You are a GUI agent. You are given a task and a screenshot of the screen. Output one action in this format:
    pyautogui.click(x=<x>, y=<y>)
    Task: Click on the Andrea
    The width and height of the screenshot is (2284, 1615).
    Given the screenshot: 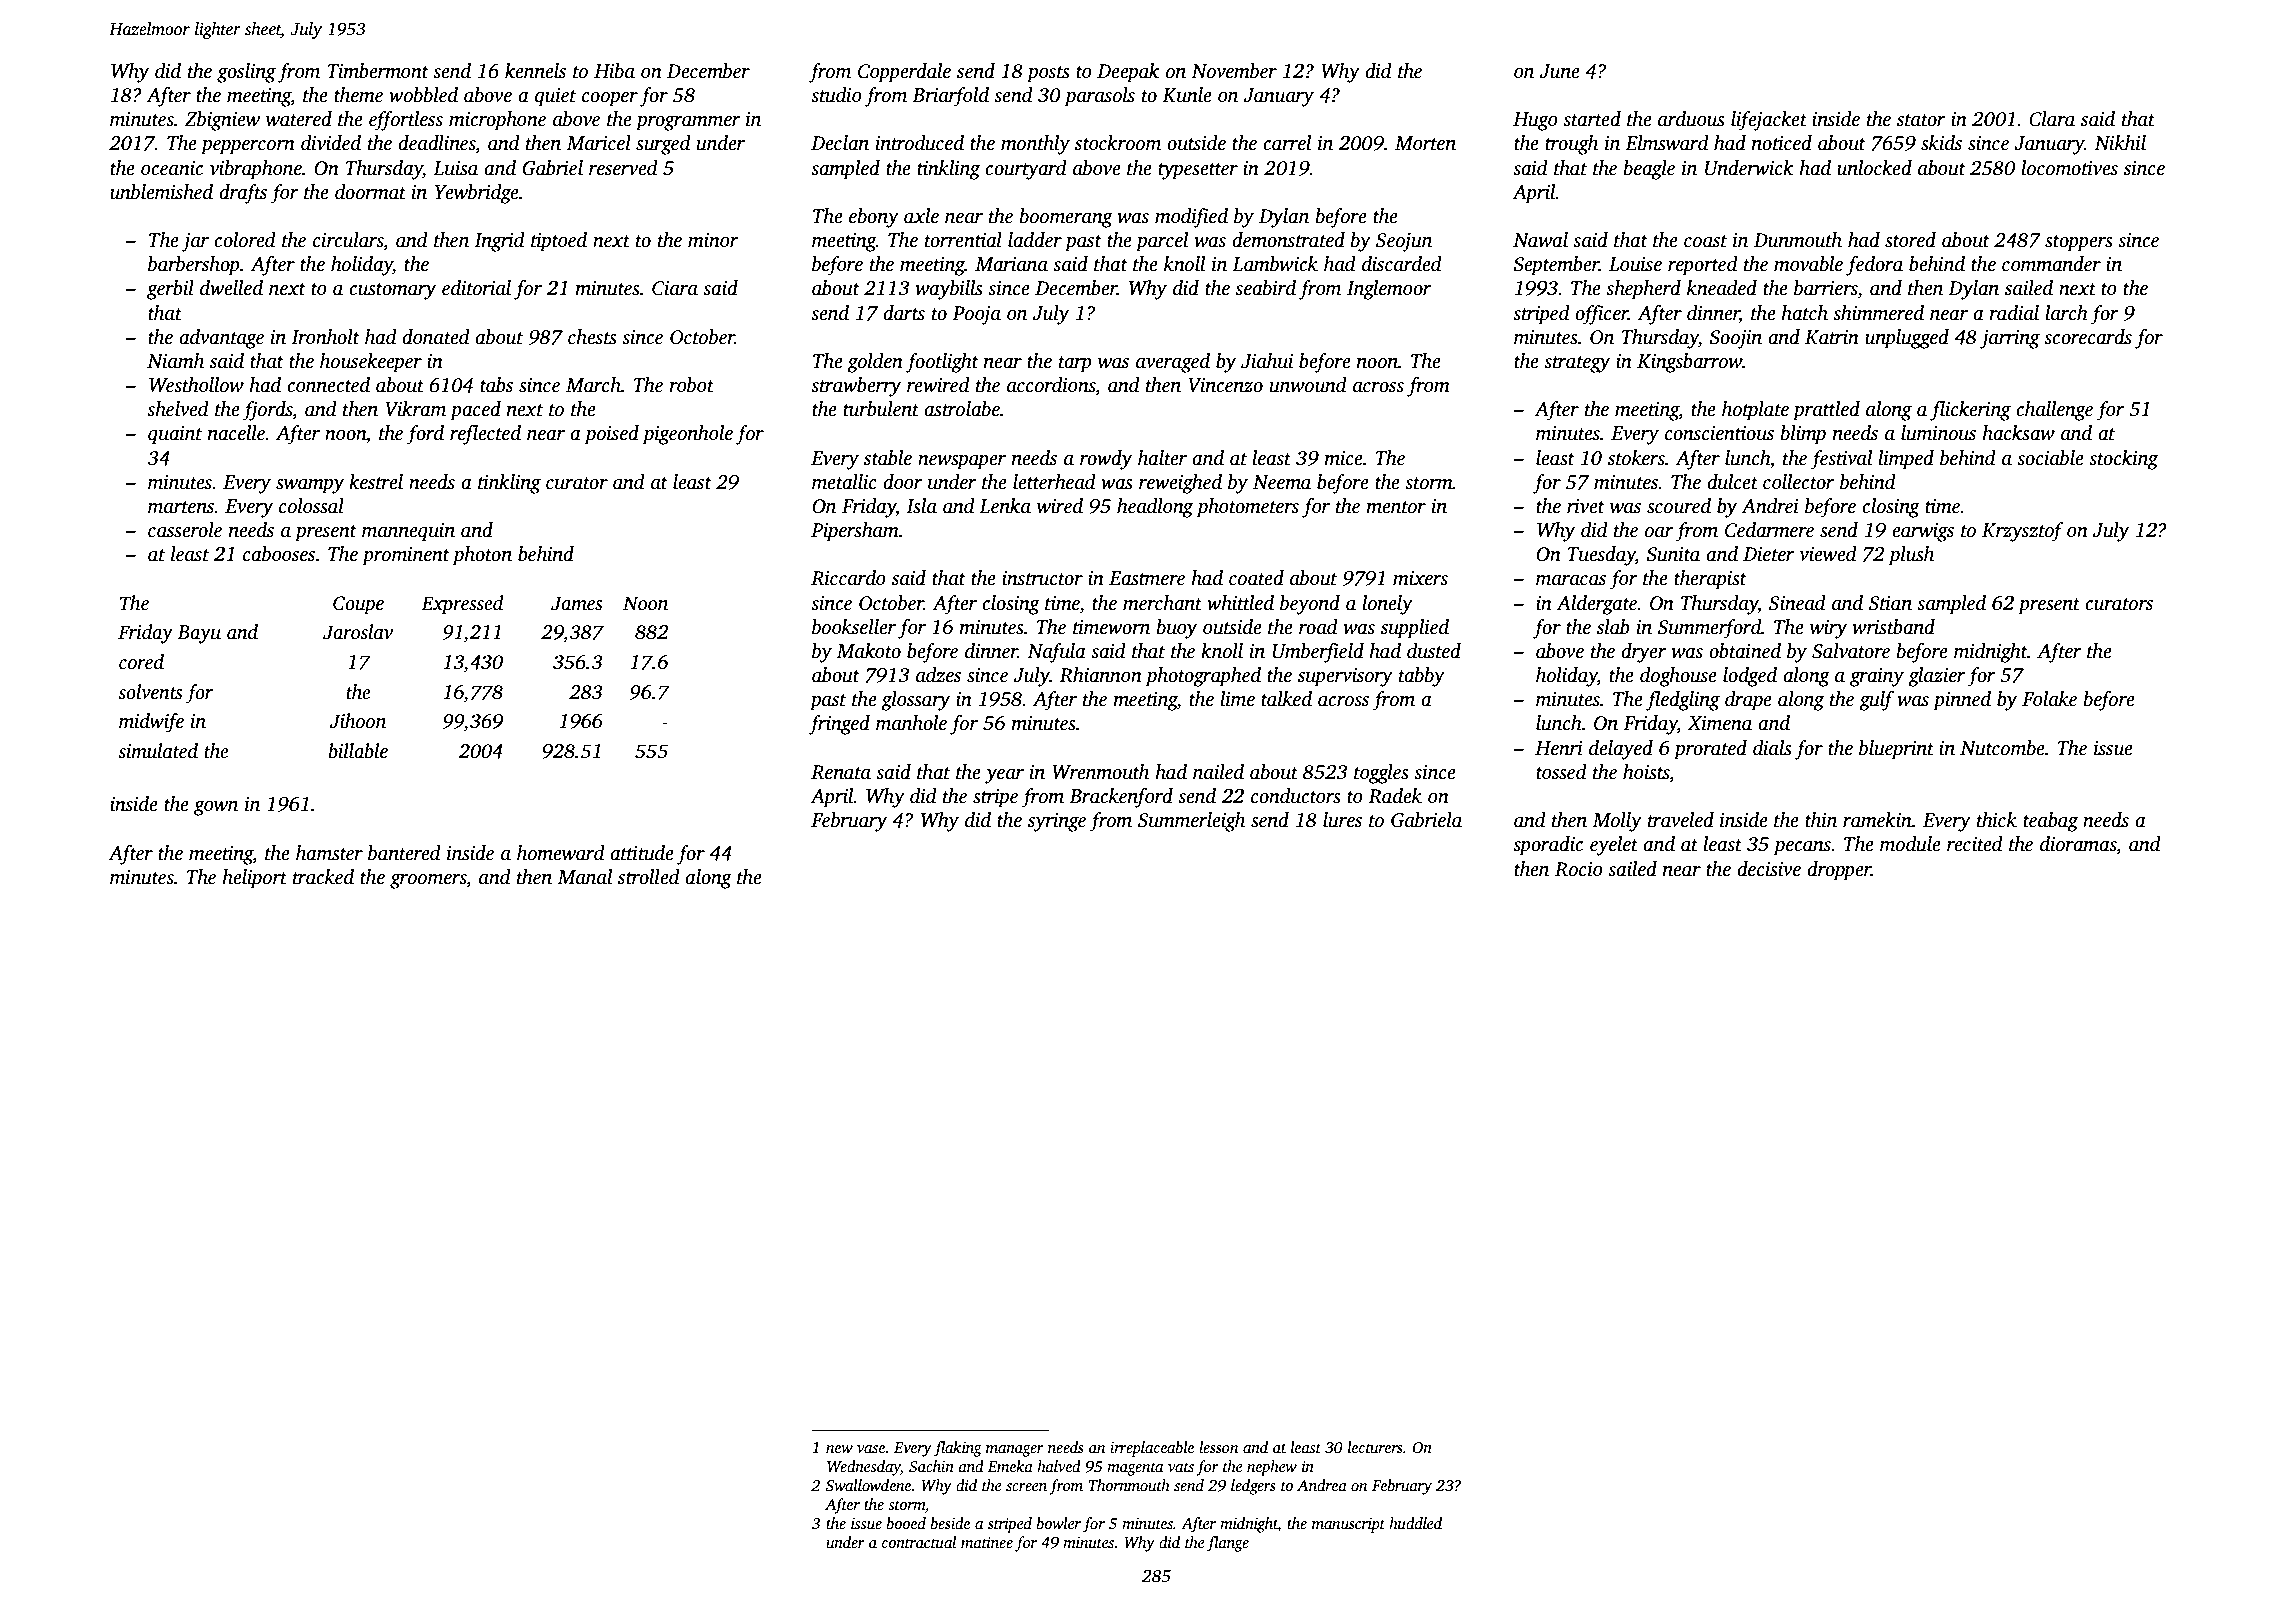 What is the action you would take?
    pyautogui.click(x=1322, y=1485)
